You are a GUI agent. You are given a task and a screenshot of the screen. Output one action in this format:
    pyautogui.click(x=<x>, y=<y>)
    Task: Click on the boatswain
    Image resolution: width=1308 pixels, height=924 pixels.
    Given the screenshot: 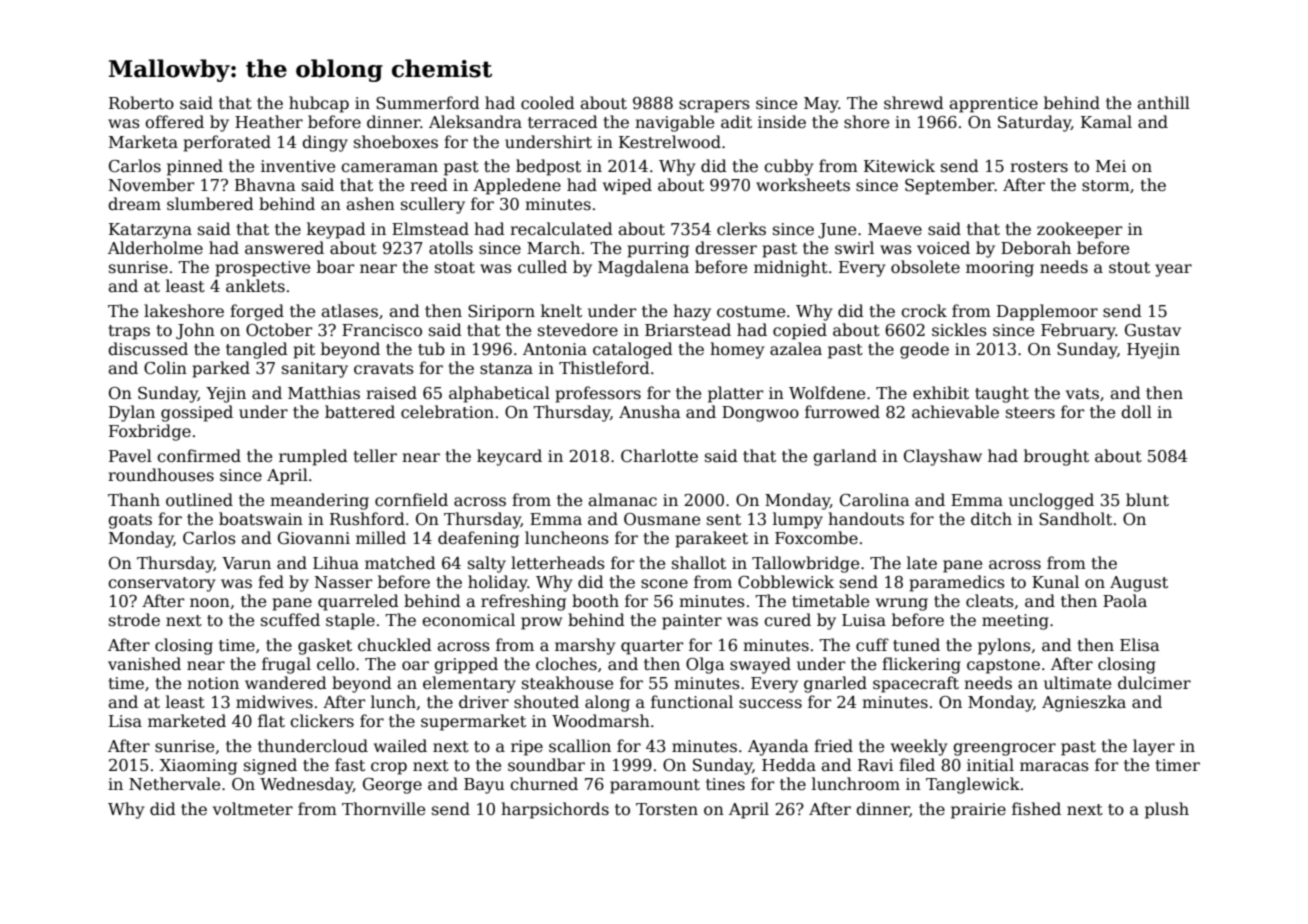 What is the action you would take?
    pyautogui.click(x=261, y=519)
